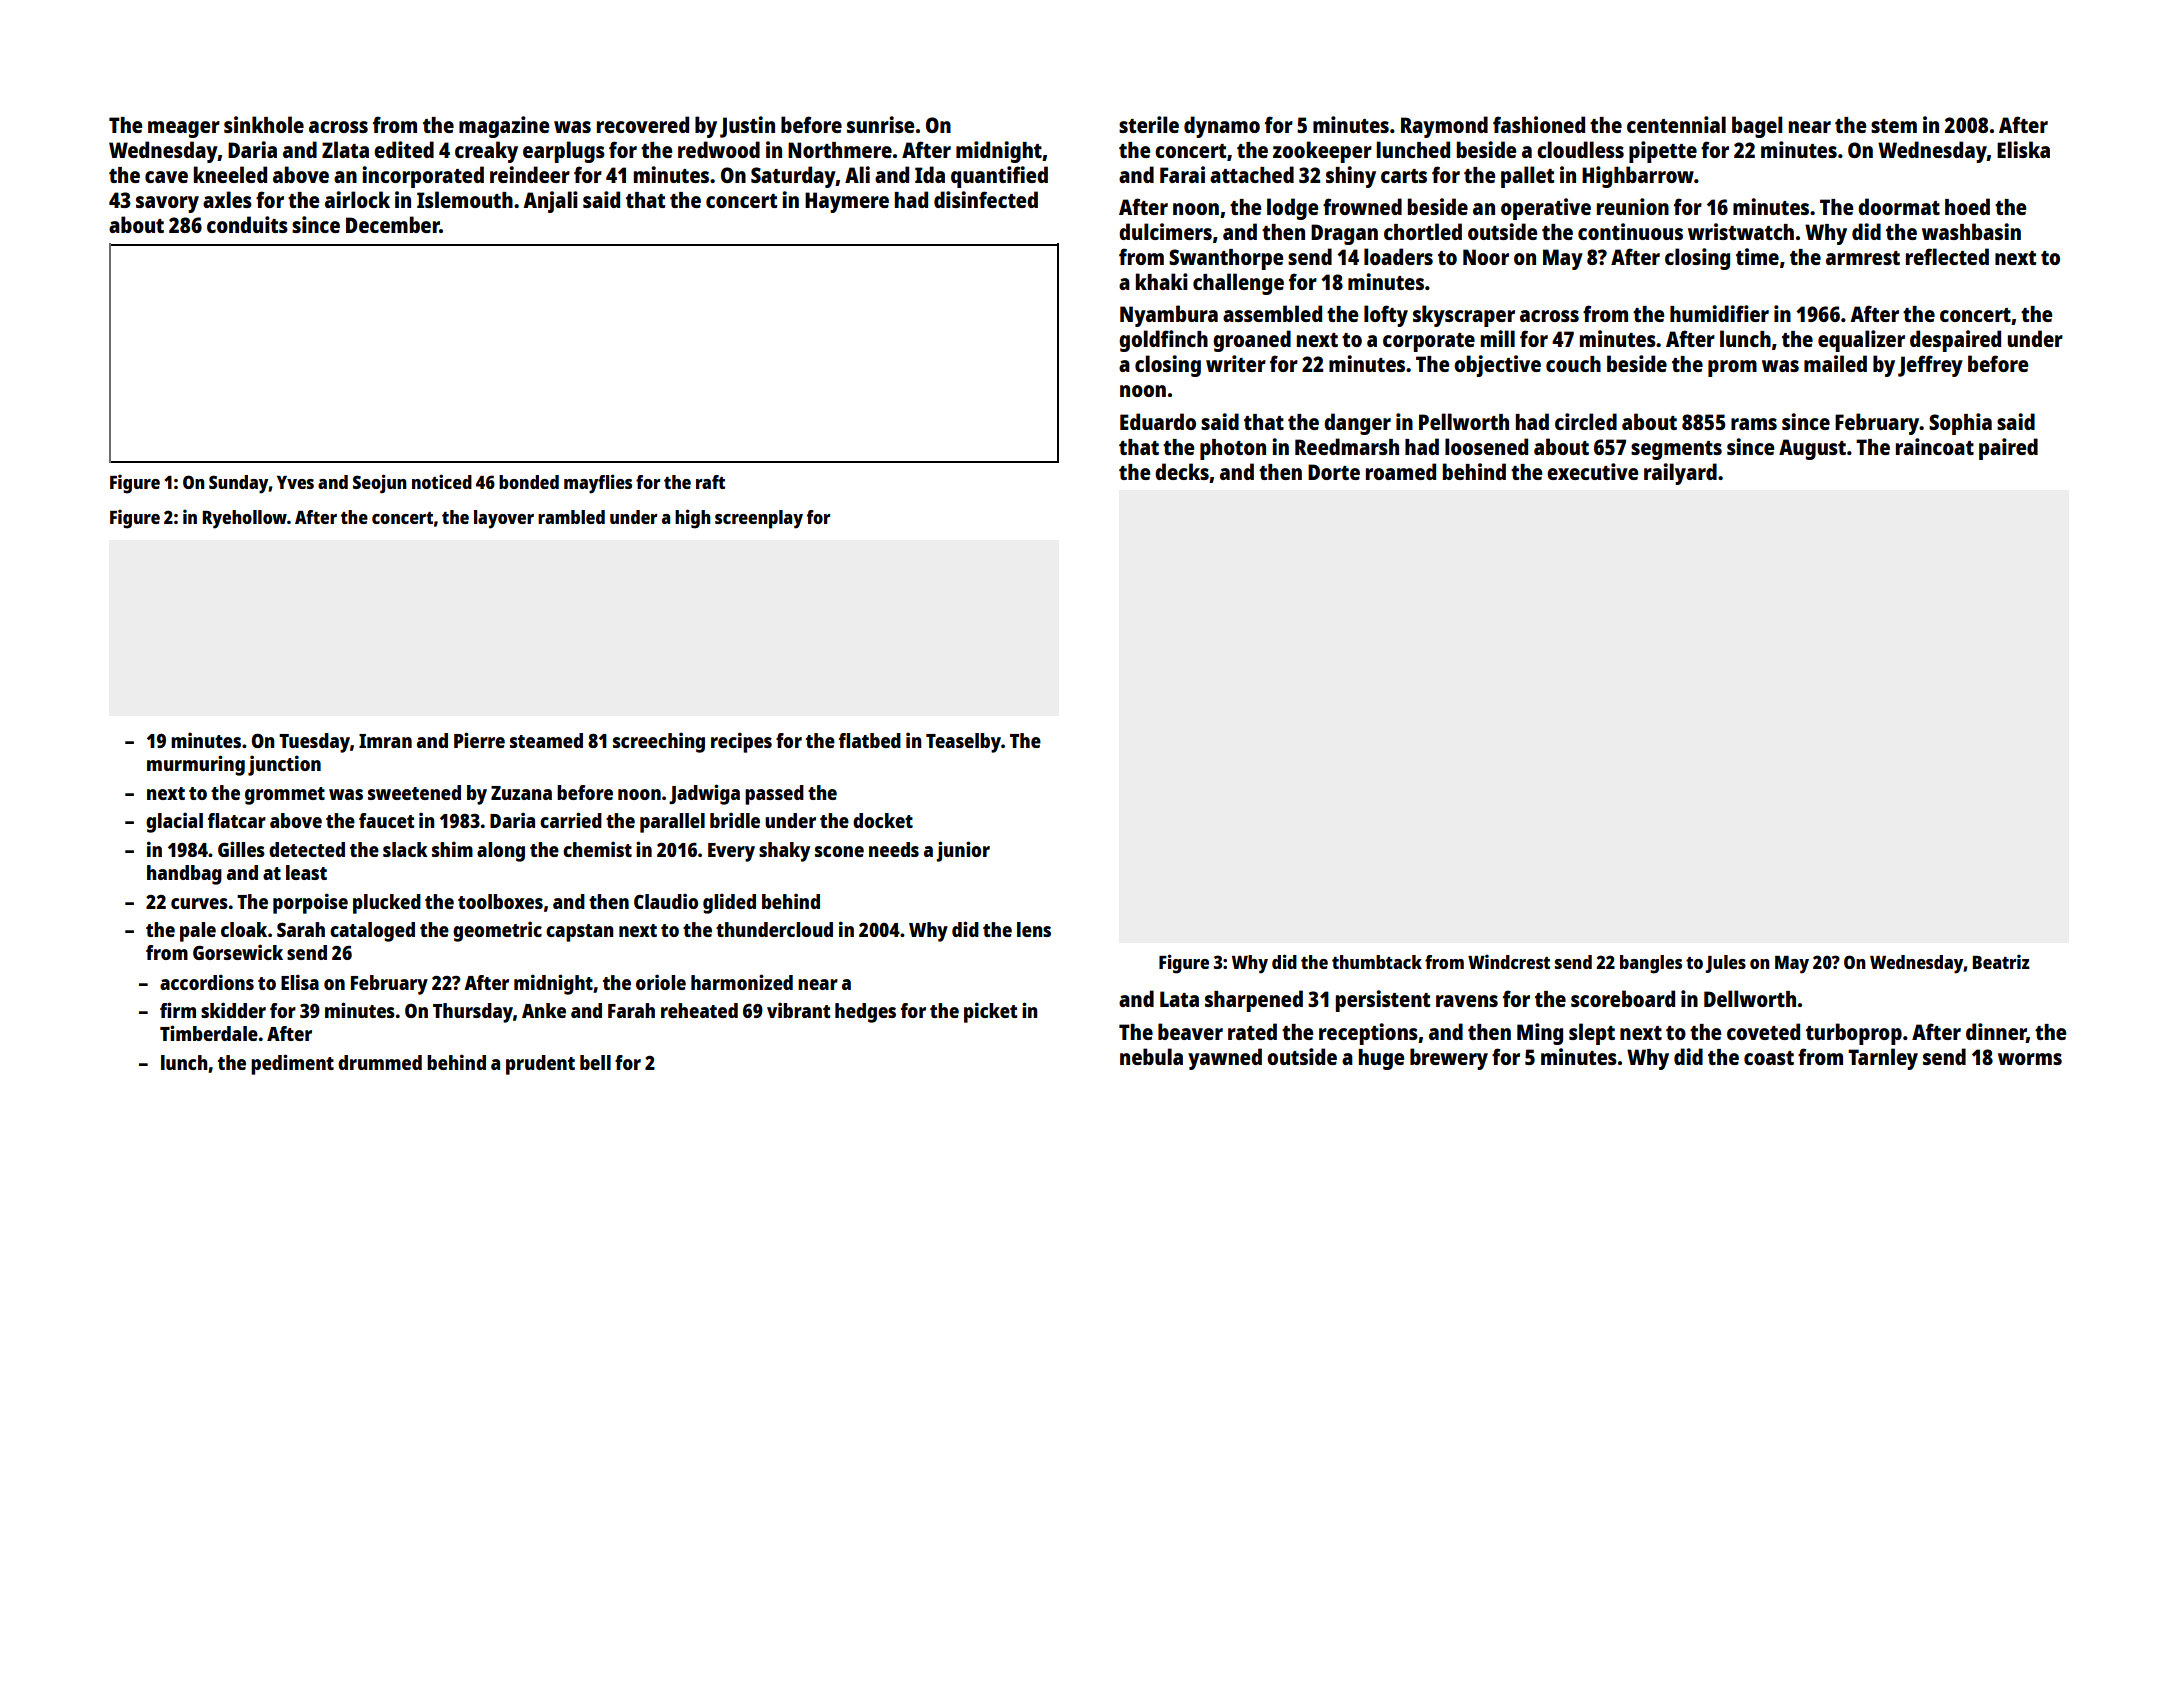 The image size is (2178, 1683). Describe the element at coordinates (314, 743) in the page. I see `Tuesday` at that location.
